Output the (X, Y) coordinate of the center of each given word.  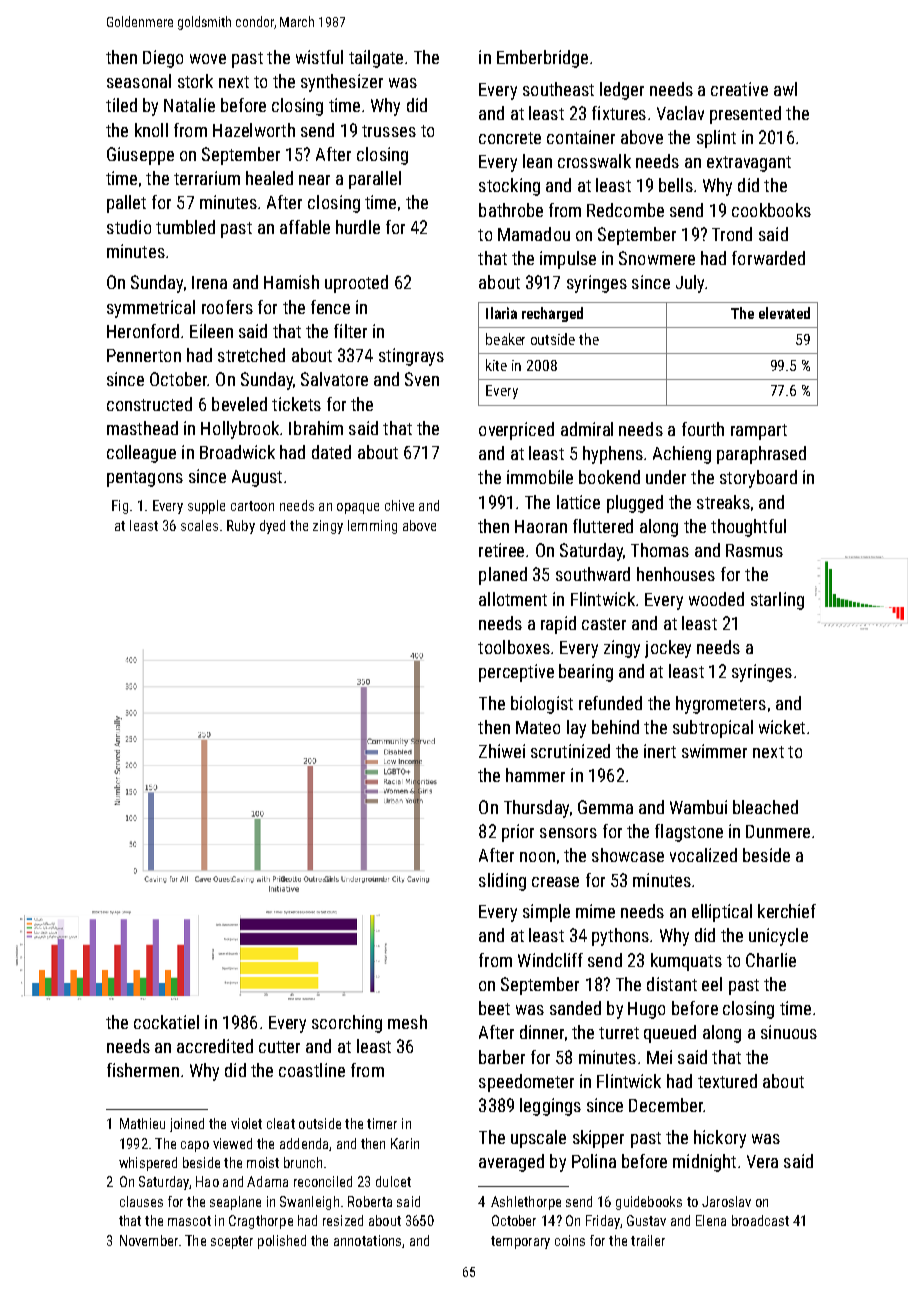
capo (195, 1146)
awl (785, 89)
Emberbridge (542, 59)
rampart (759, 432)
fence (330, 307)
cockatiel (166, 1022)
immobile (540, 477)
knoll (151, 130)
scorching (347, 1024)
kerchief (787, 911)
